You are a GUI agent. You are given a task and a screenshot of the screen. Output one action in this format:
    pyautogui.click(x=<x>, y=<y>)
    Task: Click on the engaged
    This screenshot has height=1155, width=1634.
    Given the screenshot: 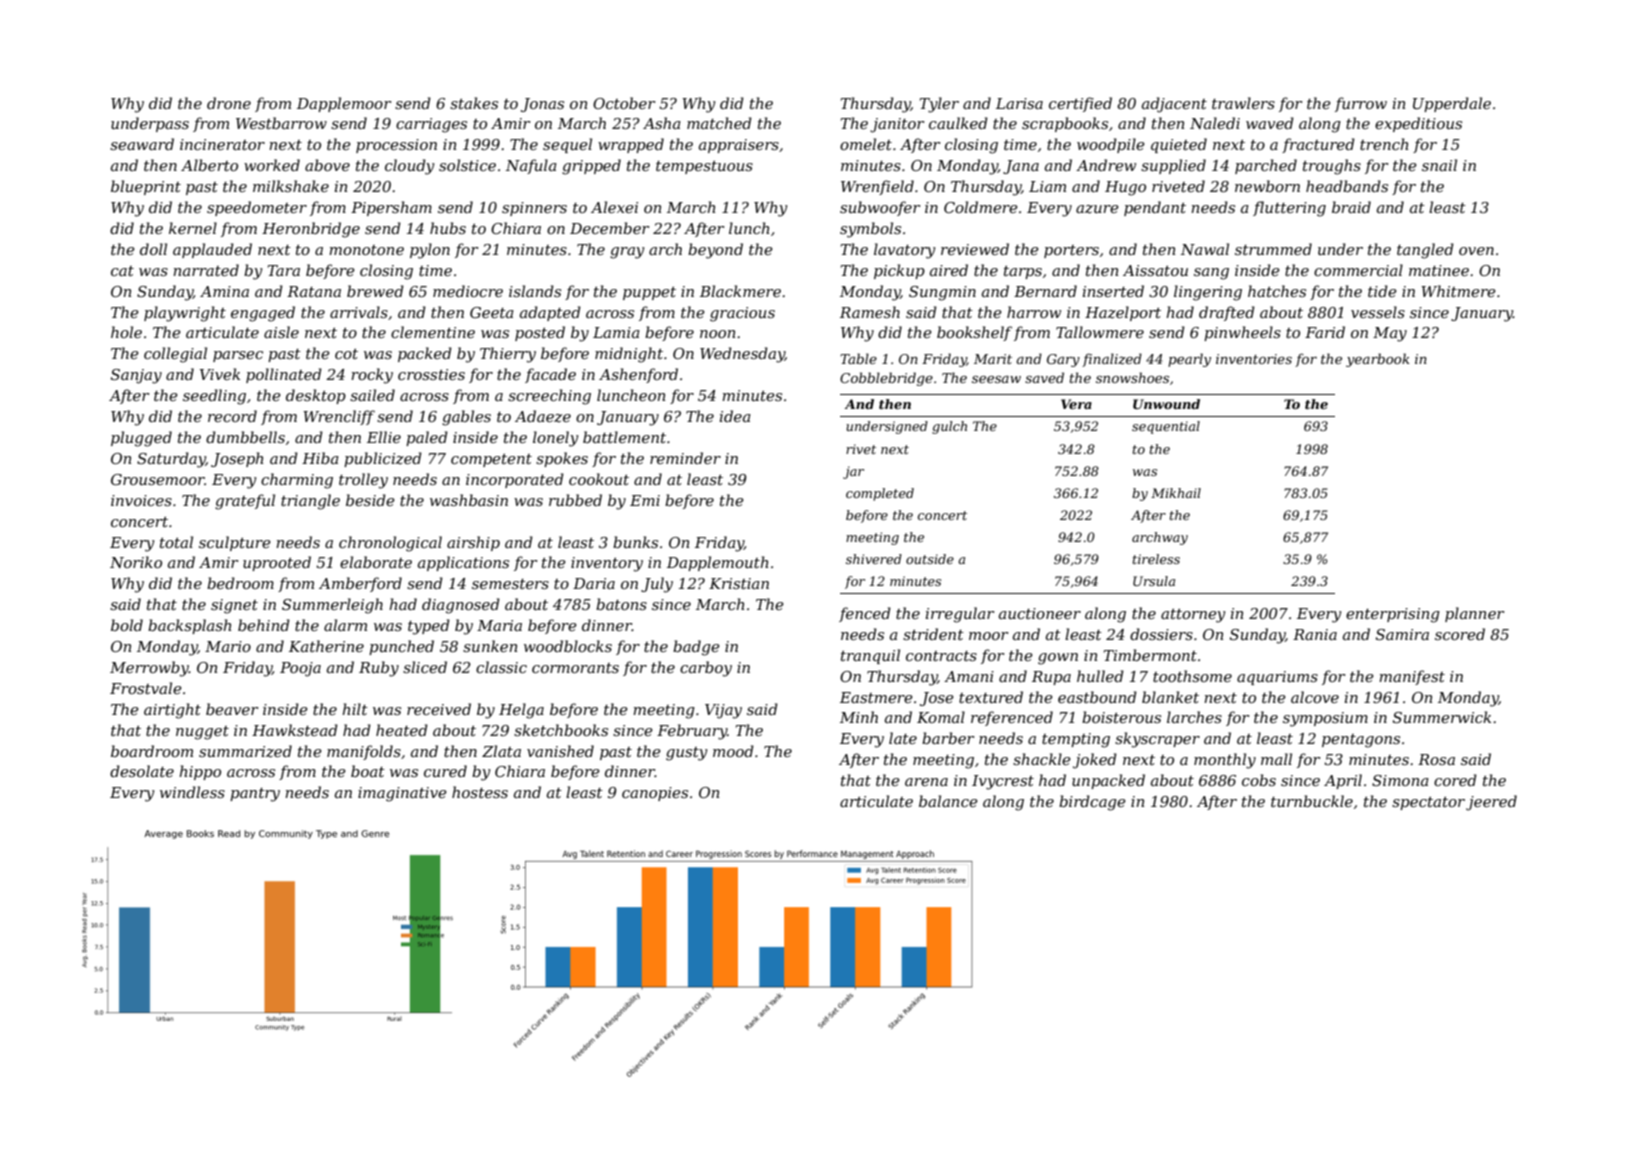 What is the action you would take?
    pyautogui.click(x=263, y=314)
